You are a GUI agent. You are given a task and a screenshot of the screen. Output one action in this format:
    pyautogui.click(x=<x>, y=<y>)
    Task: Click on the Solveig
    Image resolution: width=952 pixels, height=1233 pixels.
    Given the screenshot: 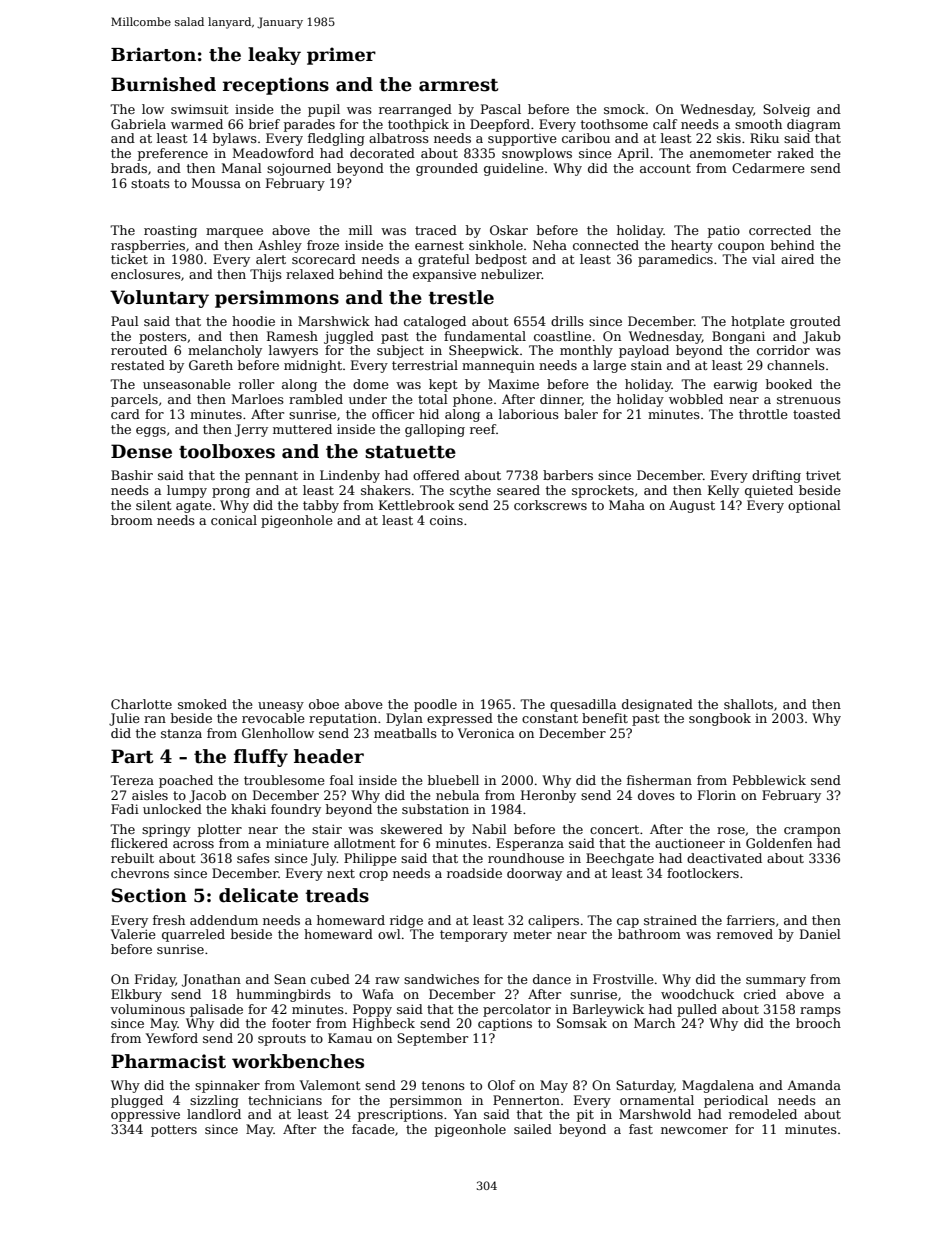 What is the action you would take?
    pyautogui.click(x=786, y=110)
